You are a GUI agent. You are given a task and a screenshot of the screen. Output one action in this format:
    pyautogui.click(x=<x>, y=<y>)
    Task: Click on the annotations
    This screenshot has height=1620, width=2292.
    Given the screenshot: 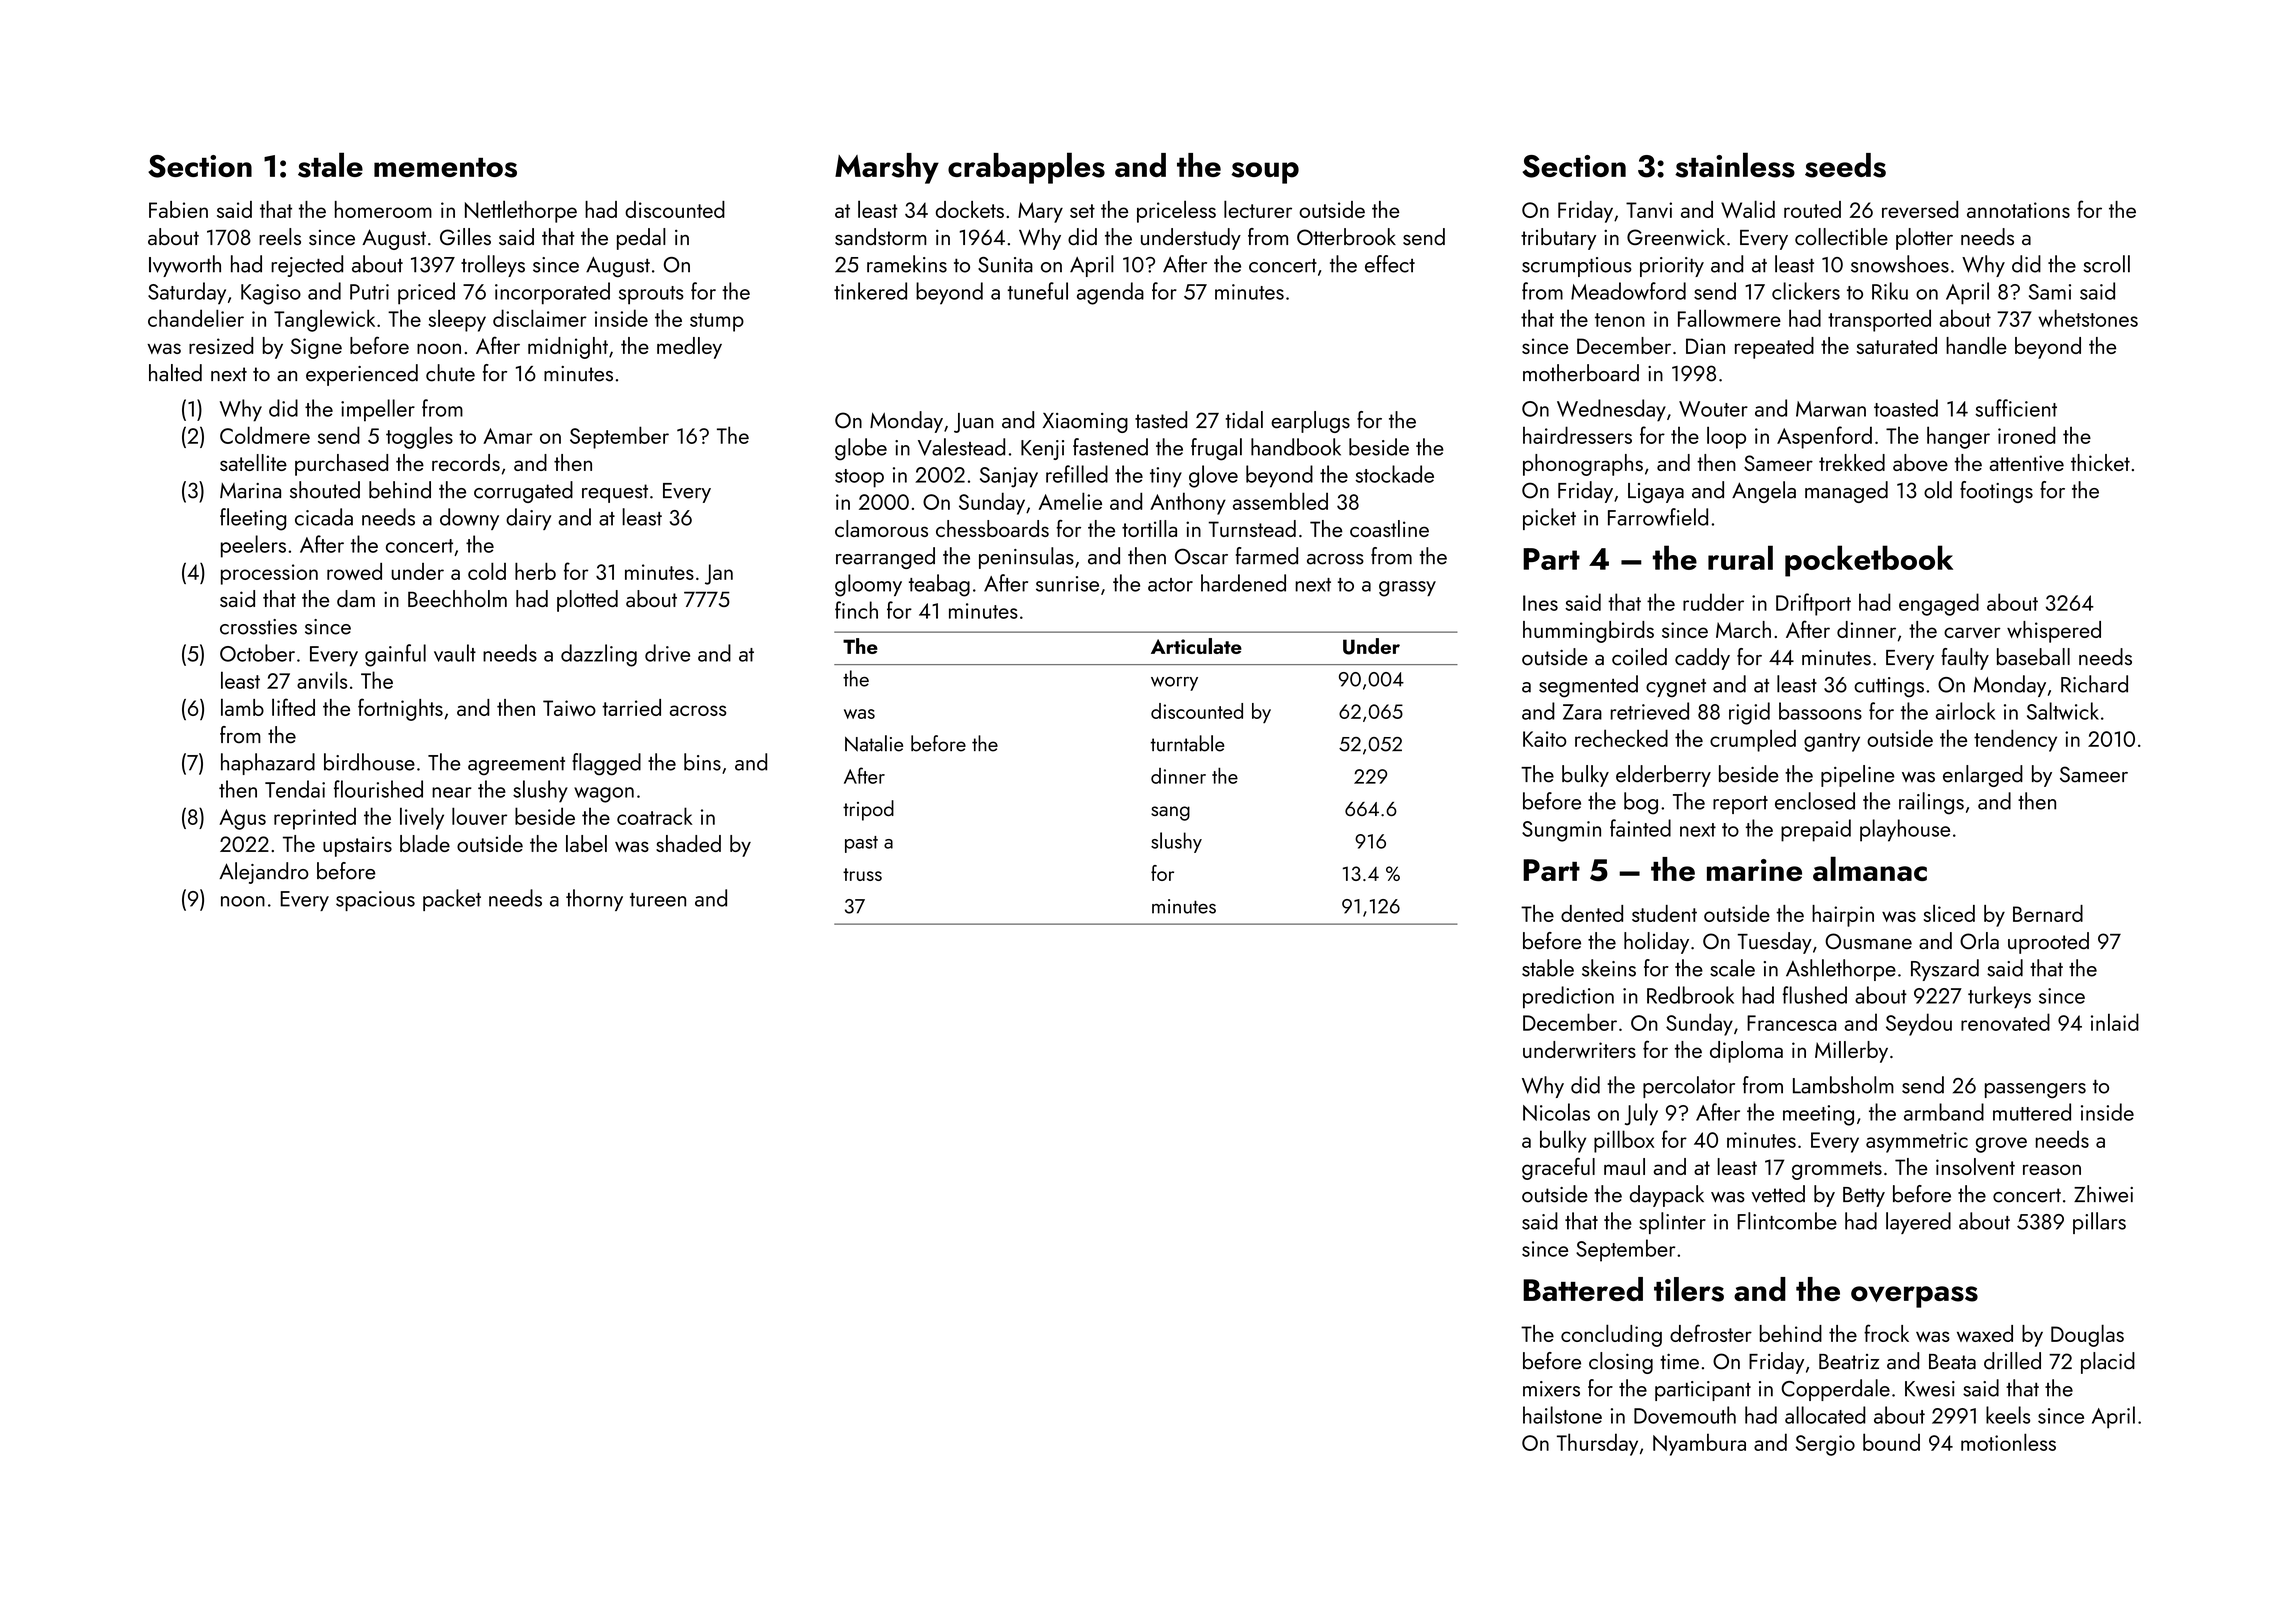 What is the action you would take?
    pyautogui.click(x=2018, y=210)
